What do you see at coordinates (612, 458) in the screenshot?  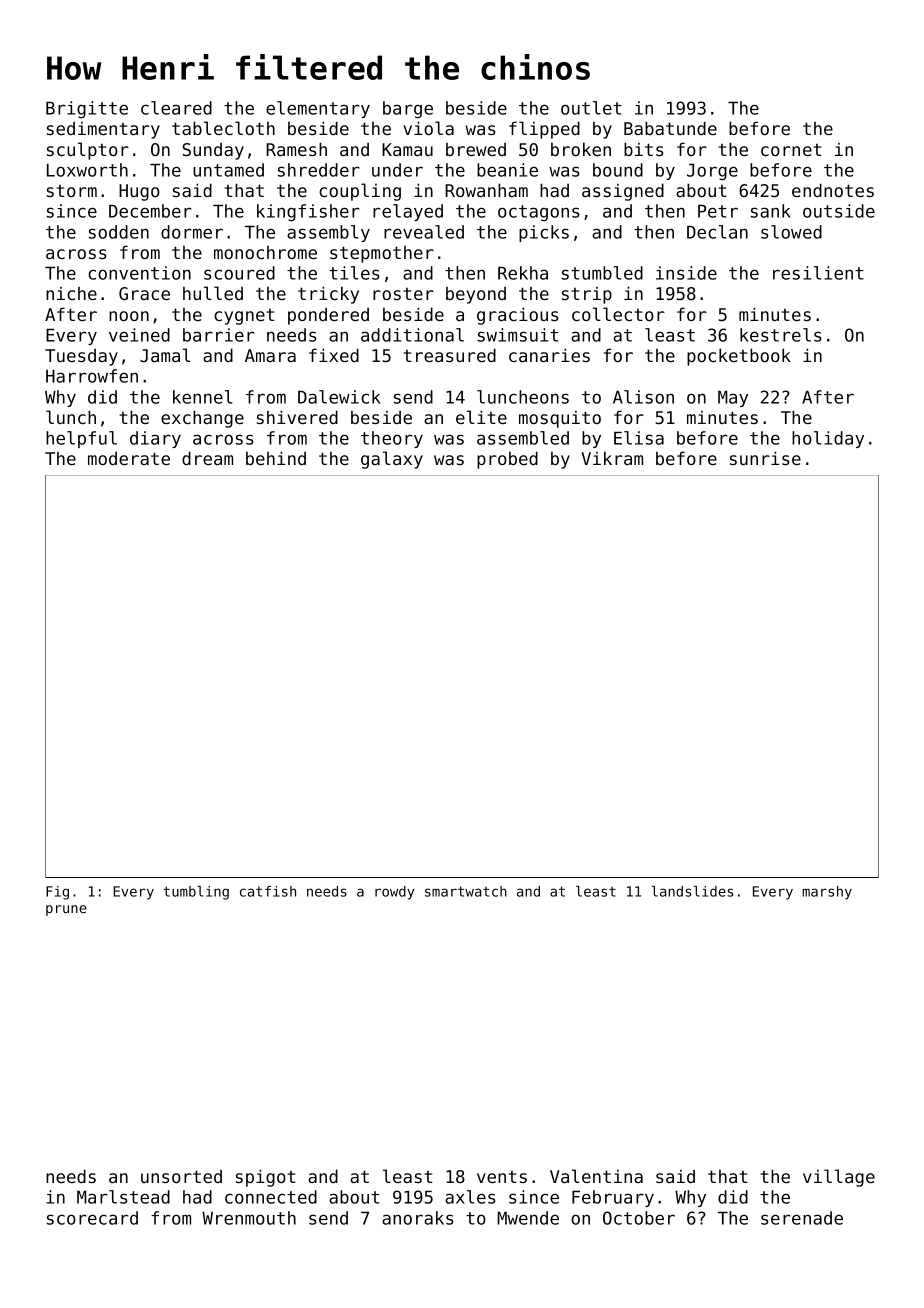 I see `Vikram` at bounding box center [612, 458].
